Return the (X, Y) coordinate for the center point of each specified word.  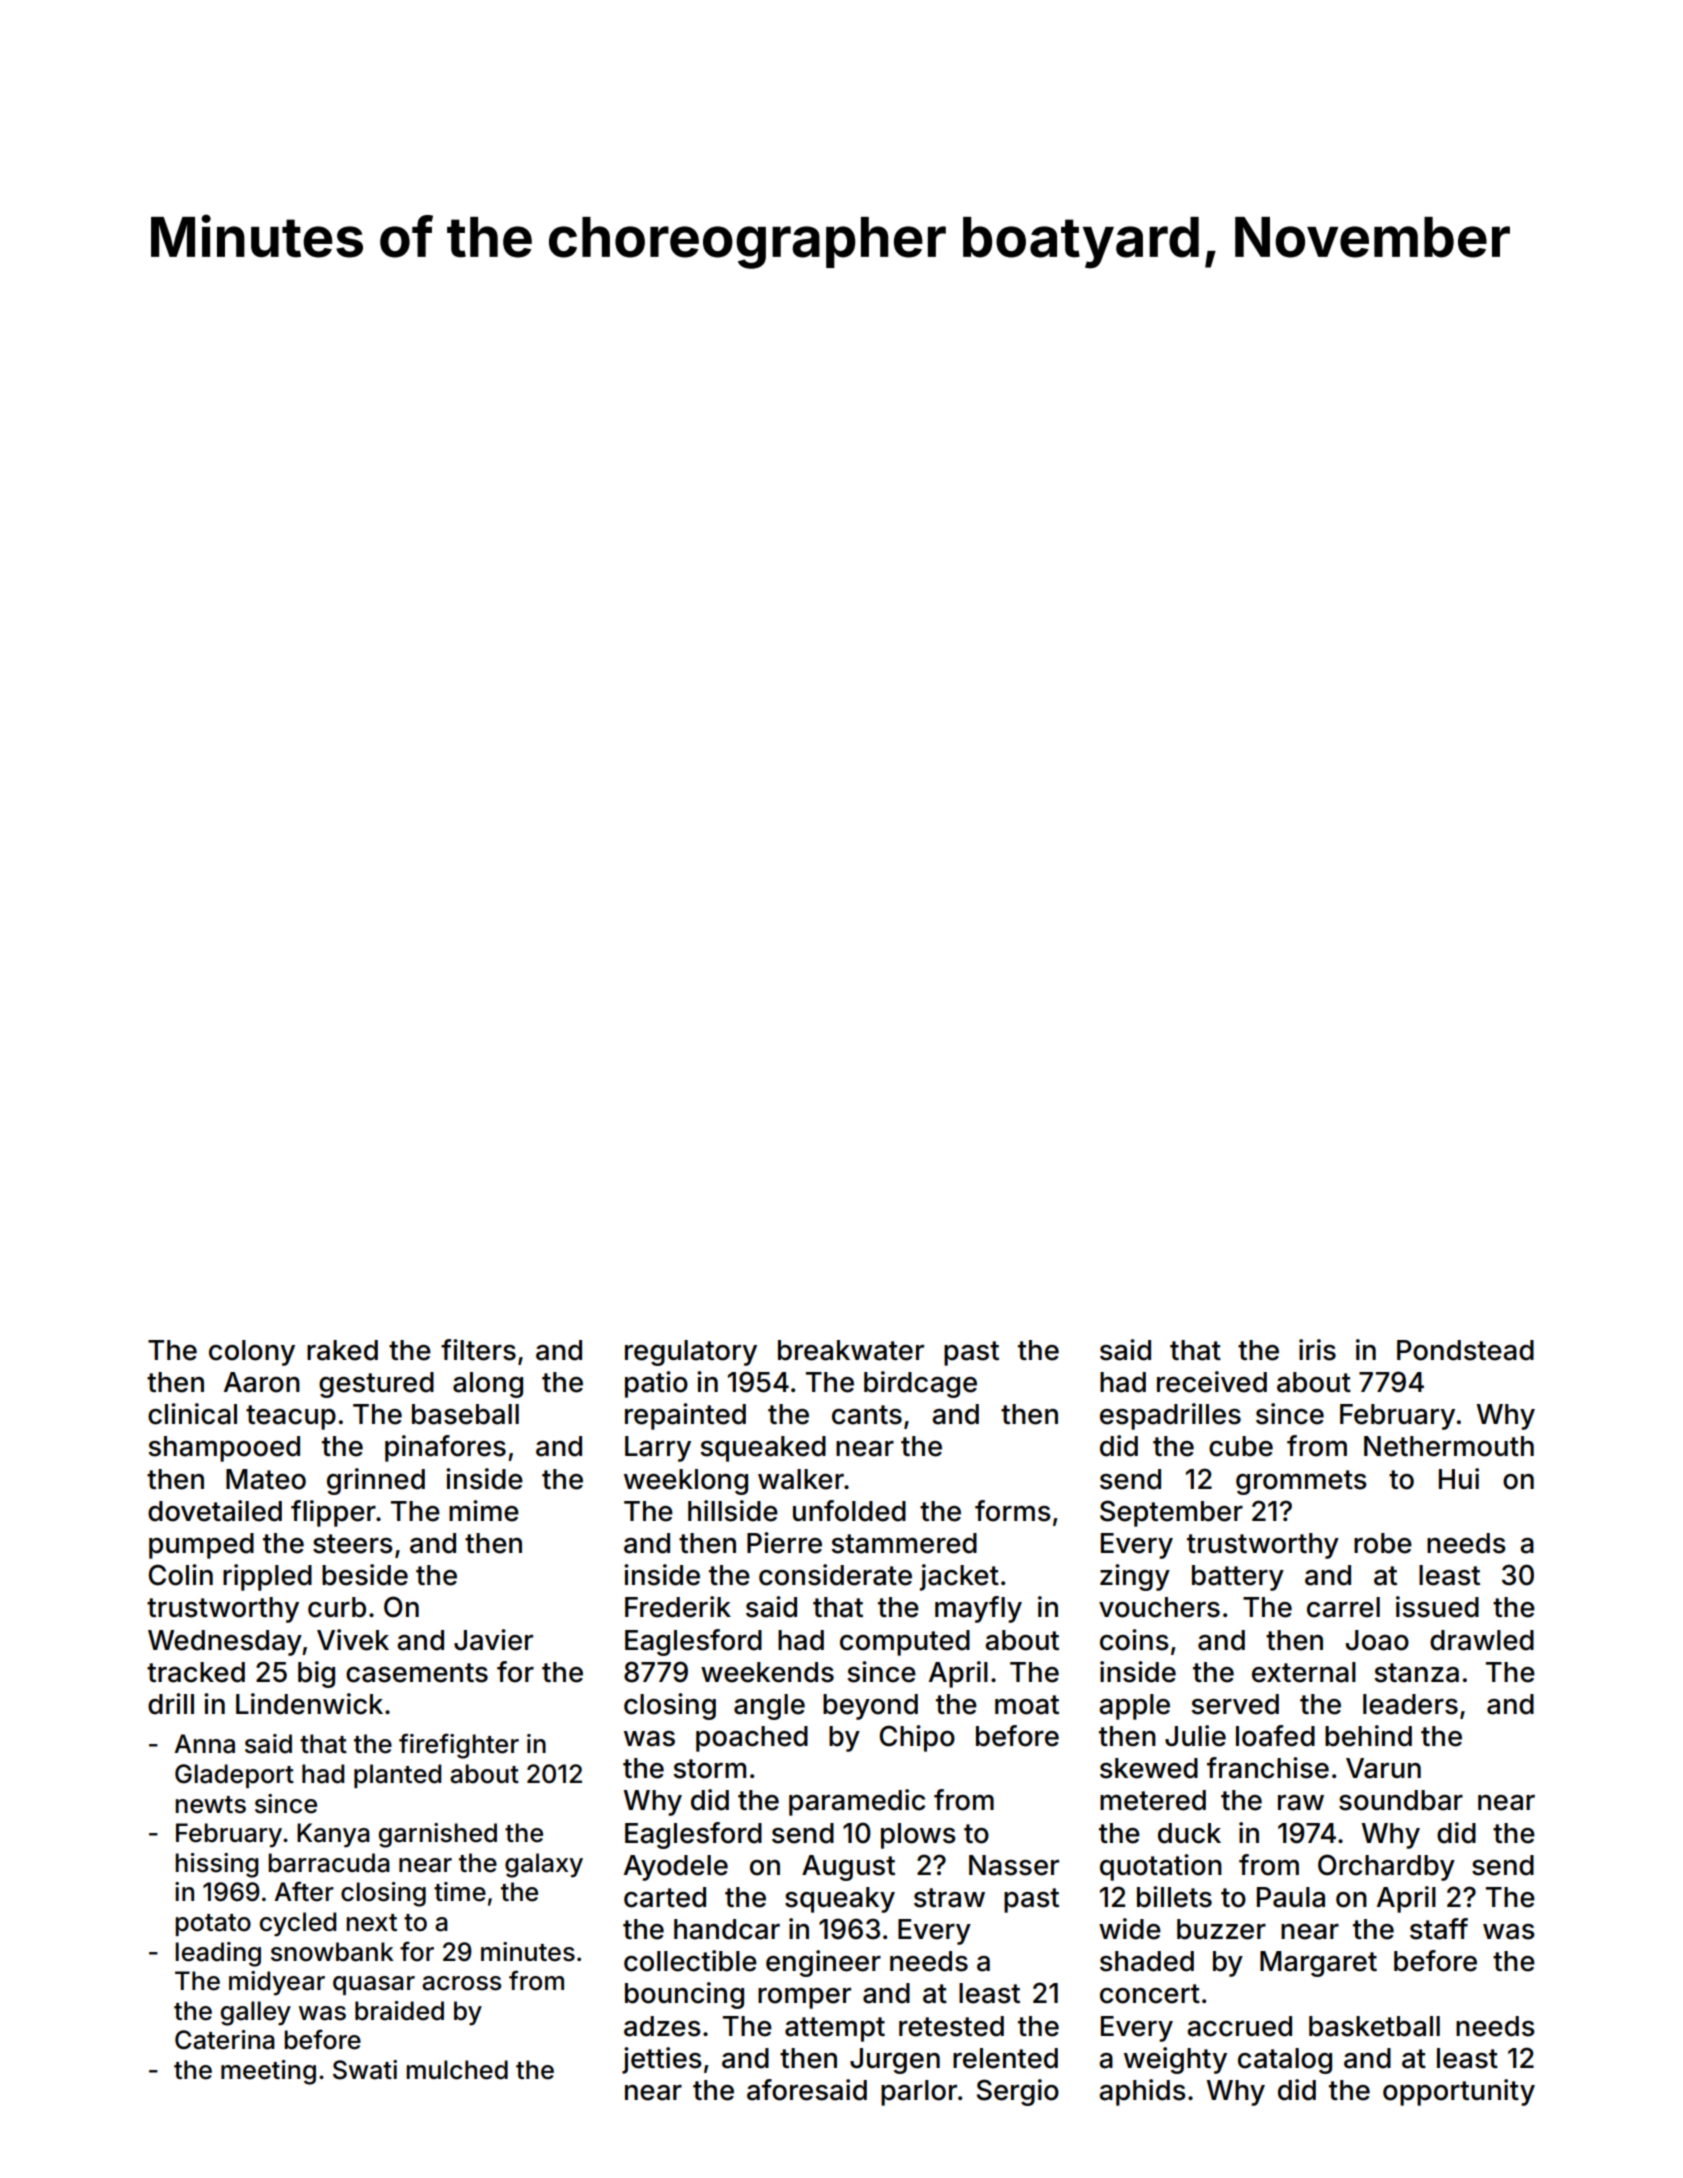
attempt (835, 2029)
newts (210, 1805)
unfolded (849, 1511)
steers (353, 1544)
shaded (1147, 1961)
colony (252, 1353)
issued (1437, 1607)
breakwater (851, 1350)
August (848, 1868)
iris (1317, 1350)
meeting (268, 2072)
